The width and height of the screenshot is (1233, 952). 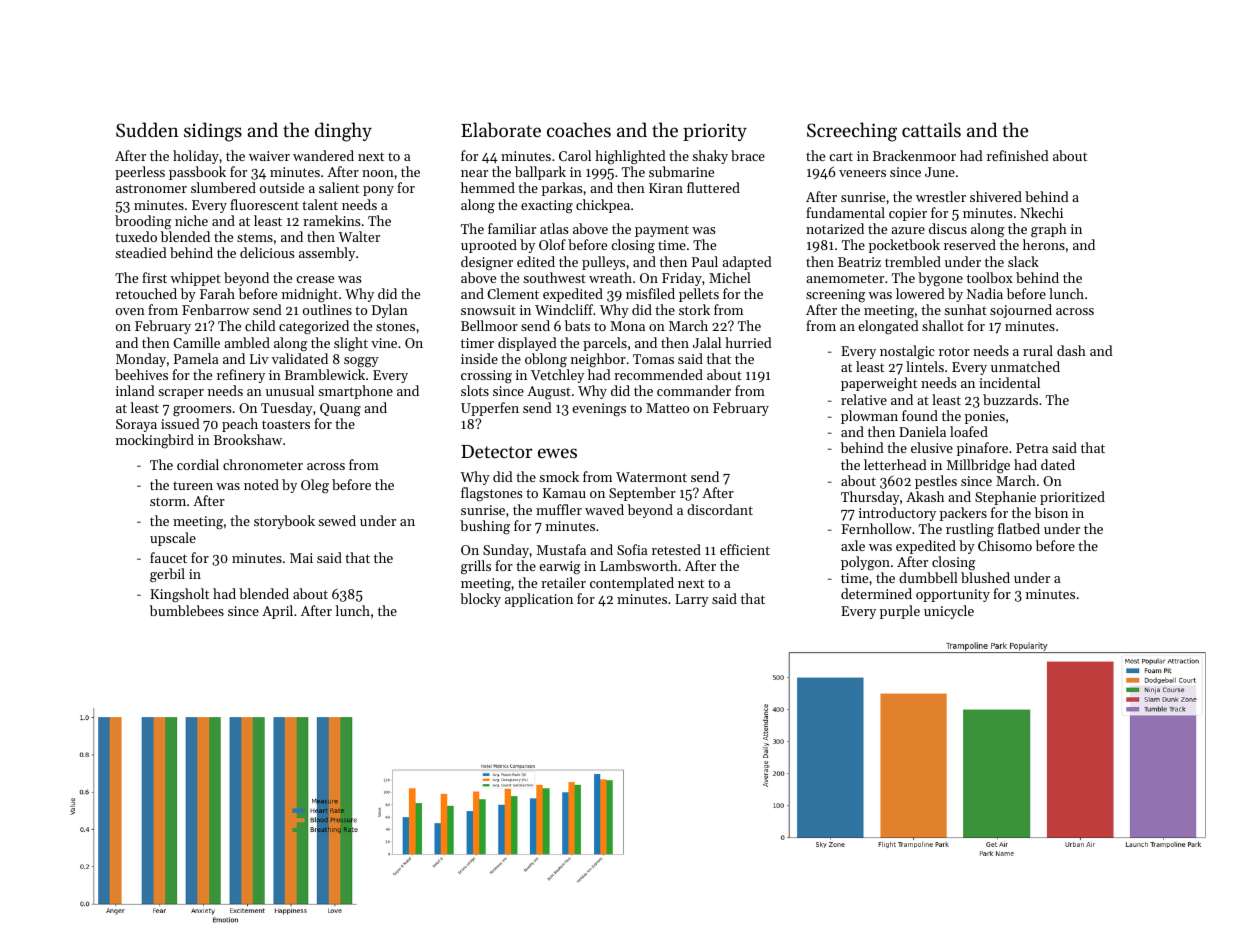 What do you see at coordinates (747, 263) in the screenshot?
I see `adapted` at bounding box center [747, 263].
